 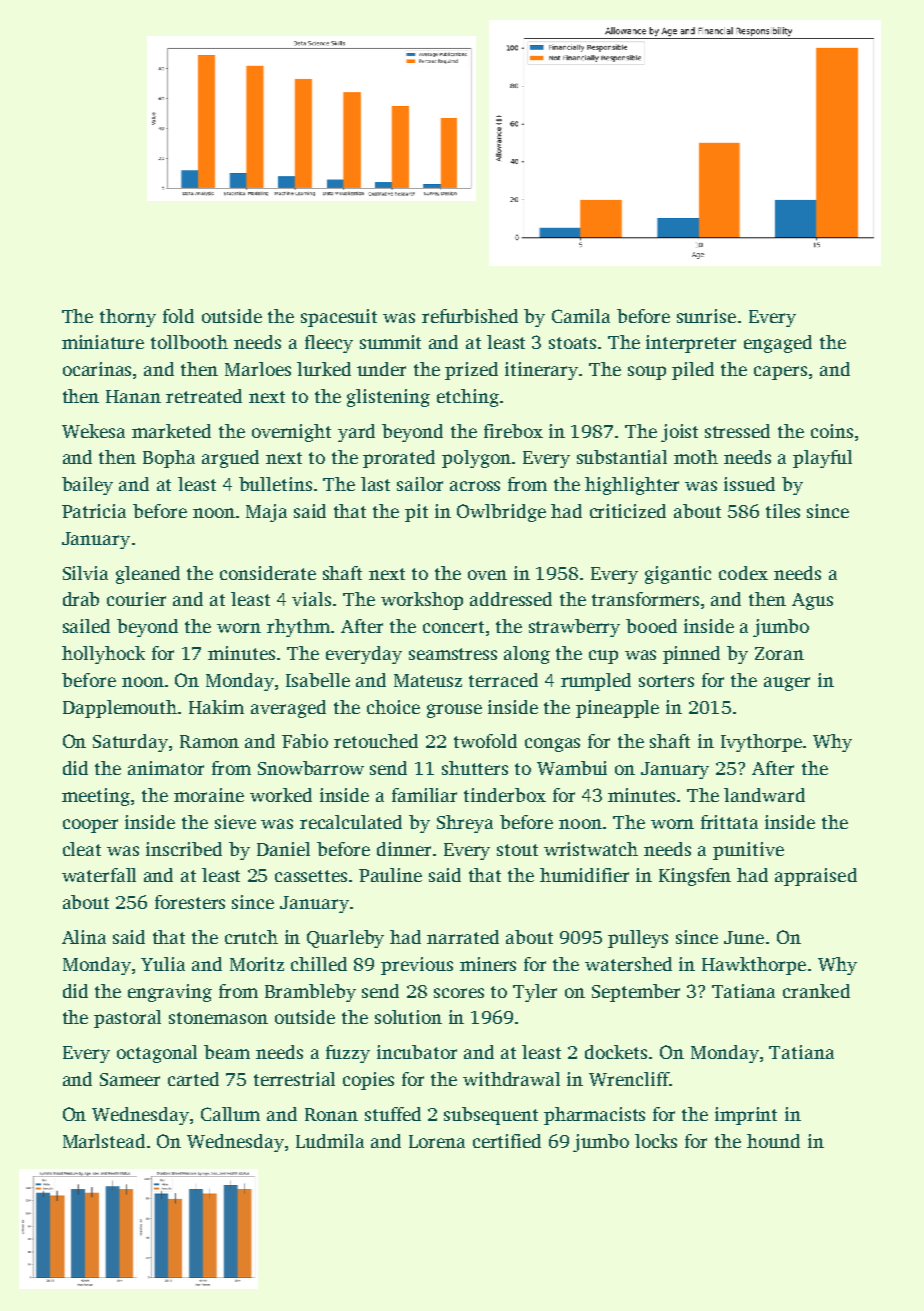 I want to click on refurbished, so click(x=470, y=316).
